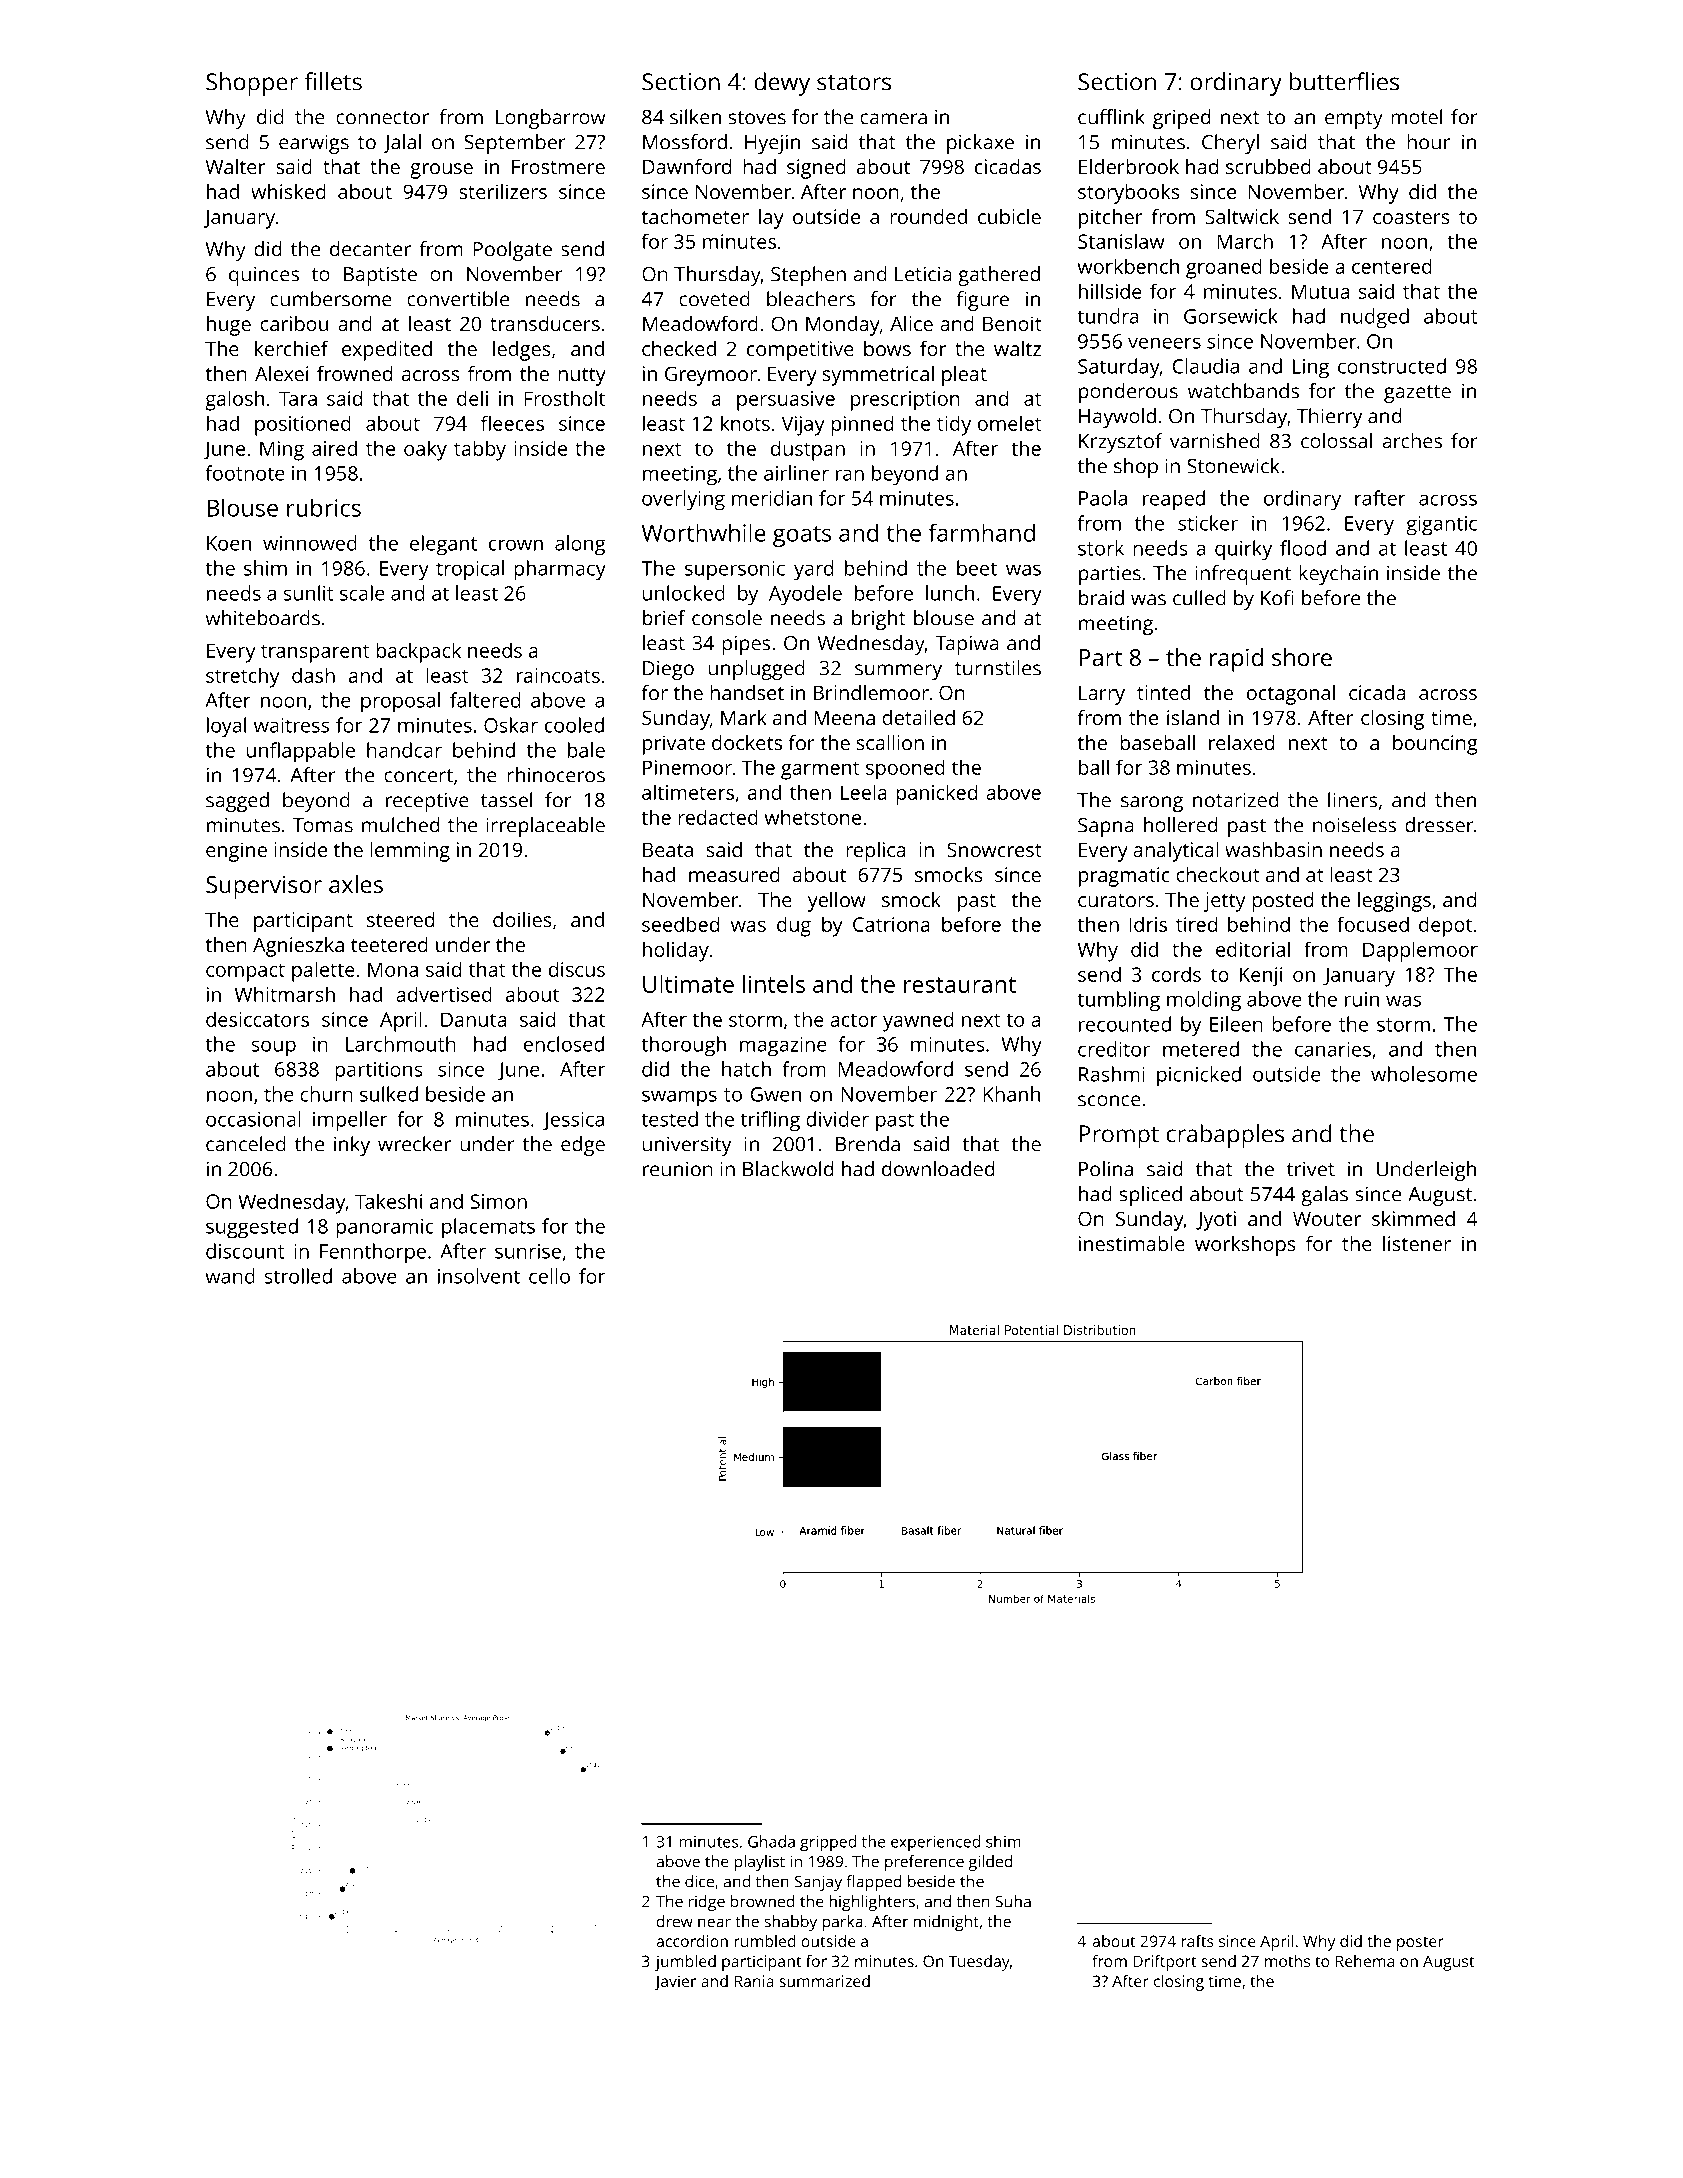  What do you see at coordinates (782, 84) in the image?
I see `dewy` at bounding box center [782, 84].
